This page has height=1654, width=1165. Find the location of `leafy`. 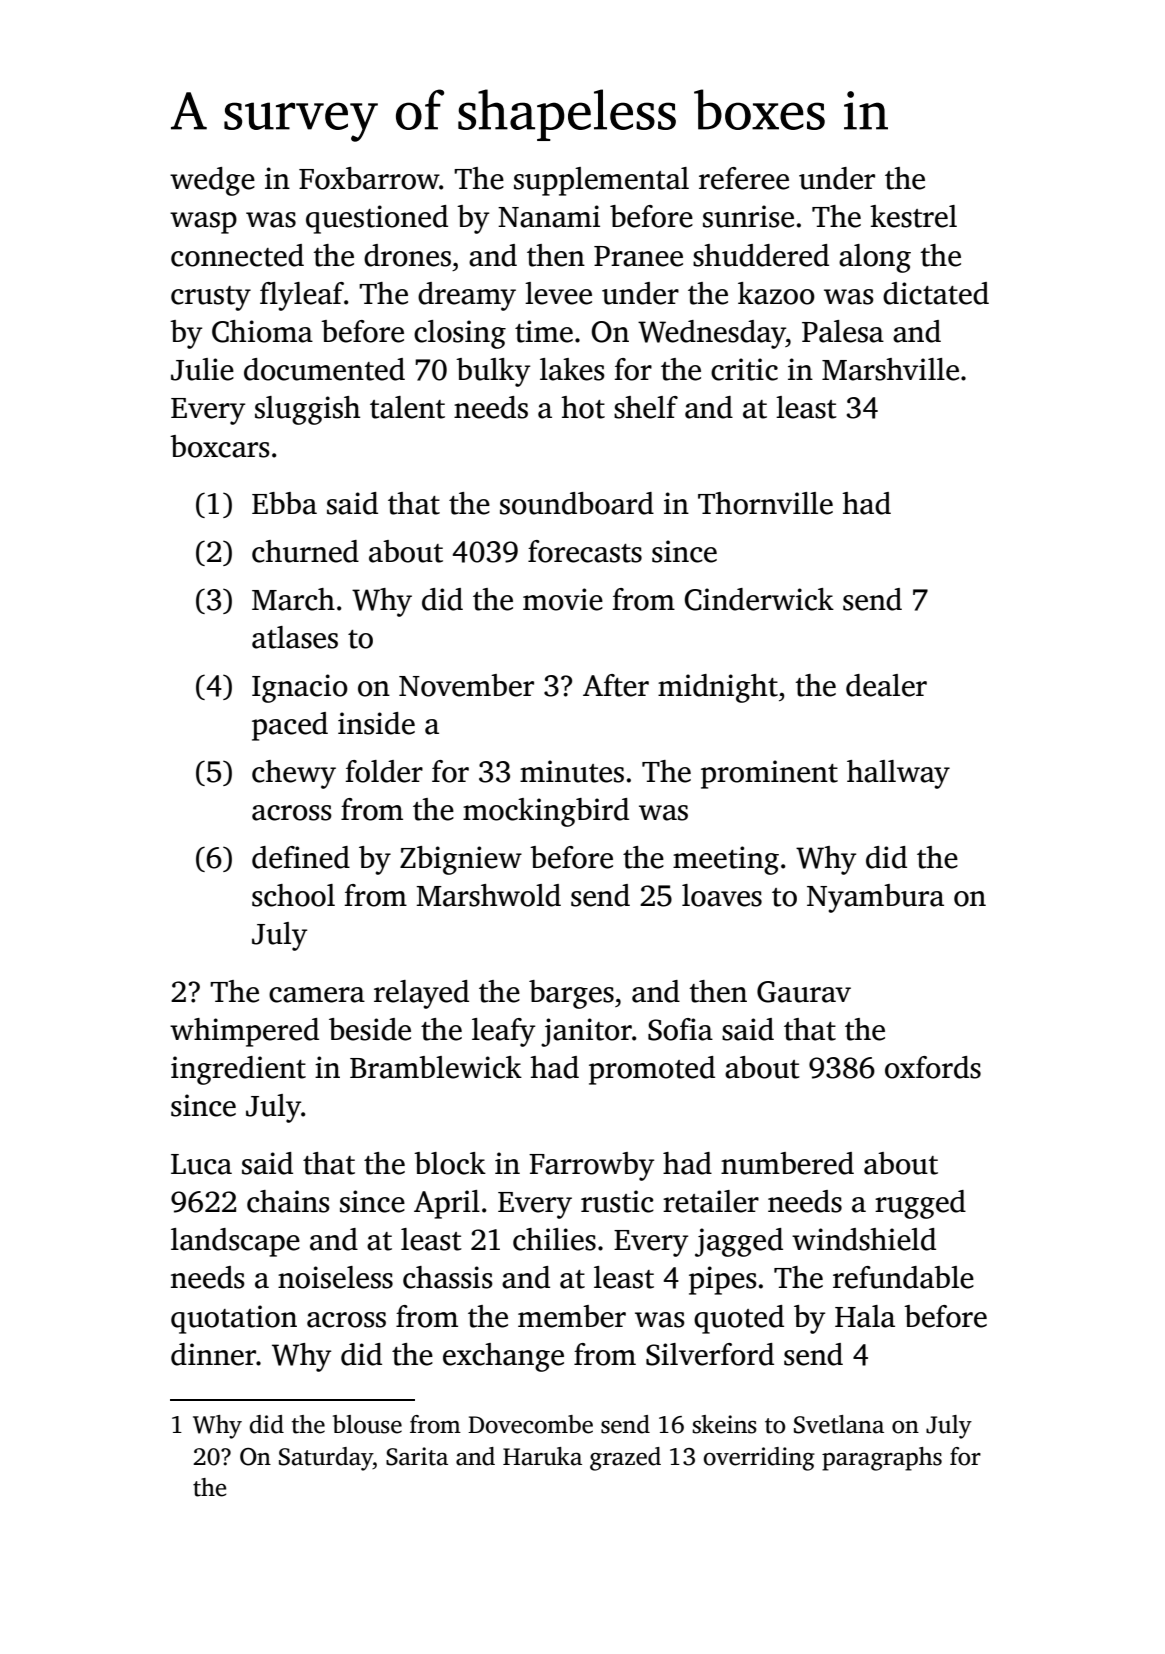

leafy is located at coordinates (503, 1032).
